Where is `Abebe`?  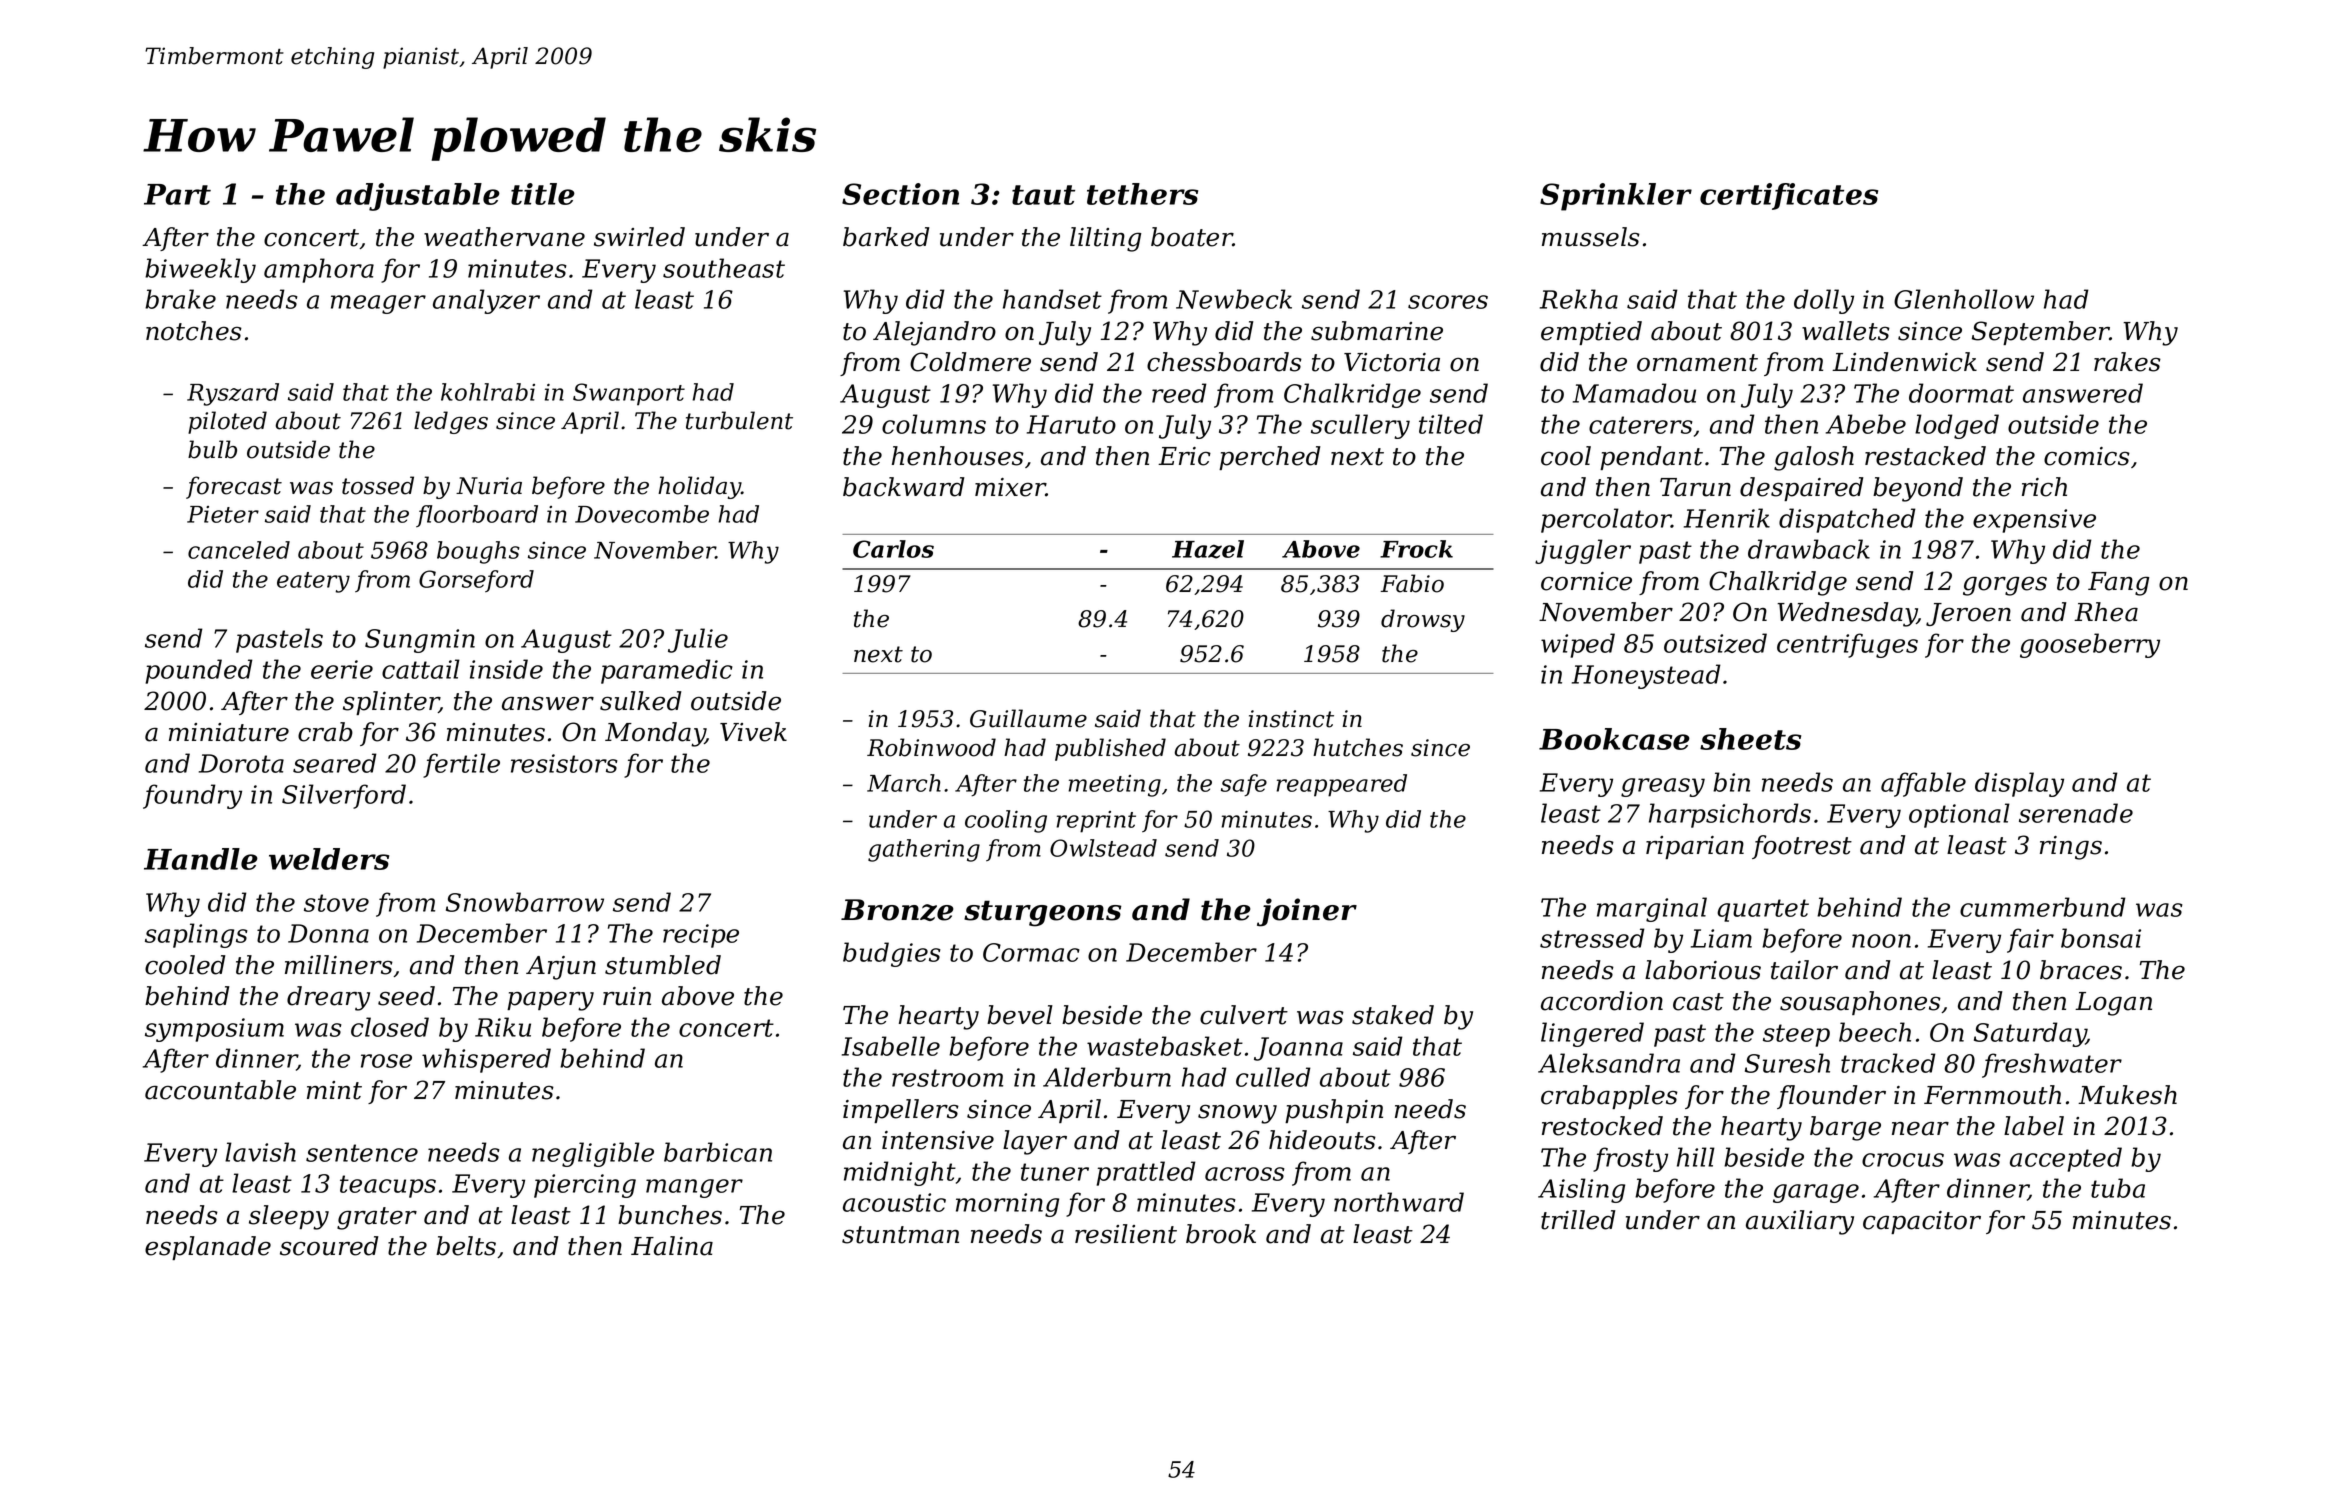 Abebe is located at coordinates (1866, 424).
